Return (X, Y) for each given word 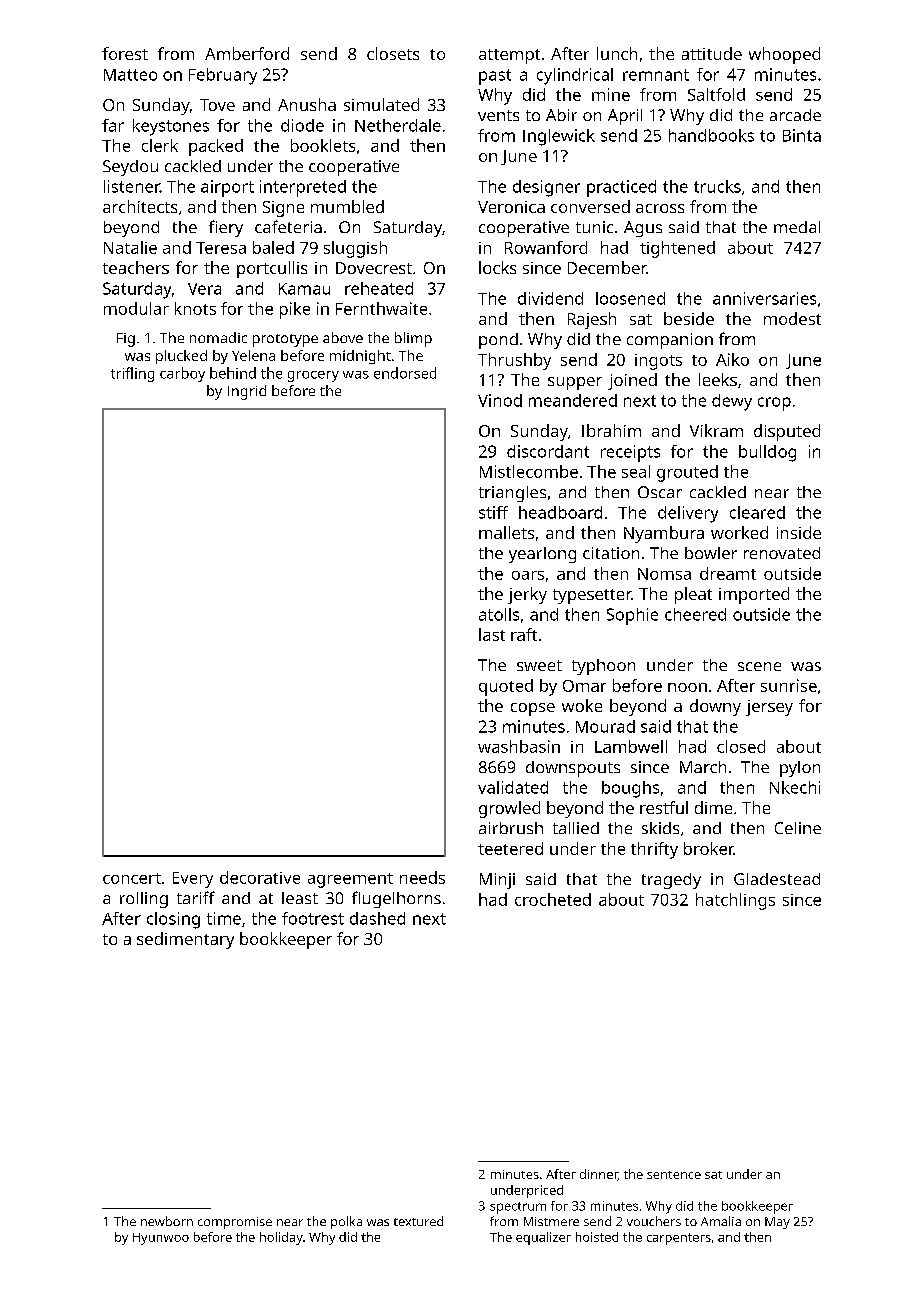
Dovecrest (374, 268)
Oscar (660, 492)
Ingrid (247, 392)
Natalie (130, 247)
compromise (235, 1223)
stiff (493, 512)
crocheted (553, 899)
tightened (677, 249)
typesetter (592, 596)
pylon (800, 769)
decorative (260, 877)
